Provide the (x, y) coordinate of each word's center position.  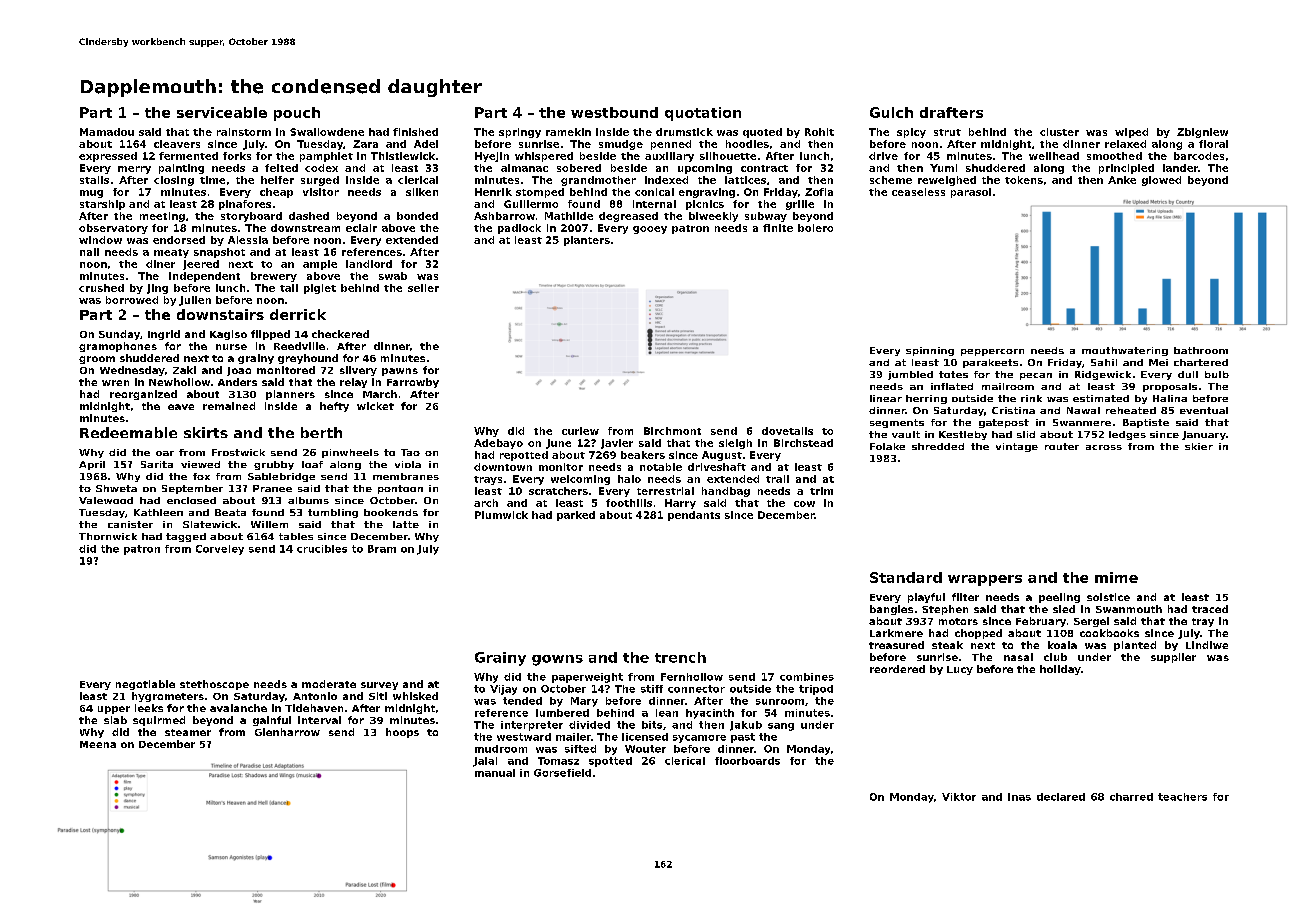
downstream (305, 228)
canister (130, 524)
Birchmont (672, 431)
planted (1135, 646)
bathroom (1201, 350)
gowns (557, 660)
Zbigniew (1202, 133)
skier (1199, 446)
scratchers (558, 491)
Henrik (493, 192)
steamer (188, 732)
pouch (297, 114)
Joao (239, 371)
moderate (329, 684)
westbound (614, 112)
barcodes (1199, 156)
